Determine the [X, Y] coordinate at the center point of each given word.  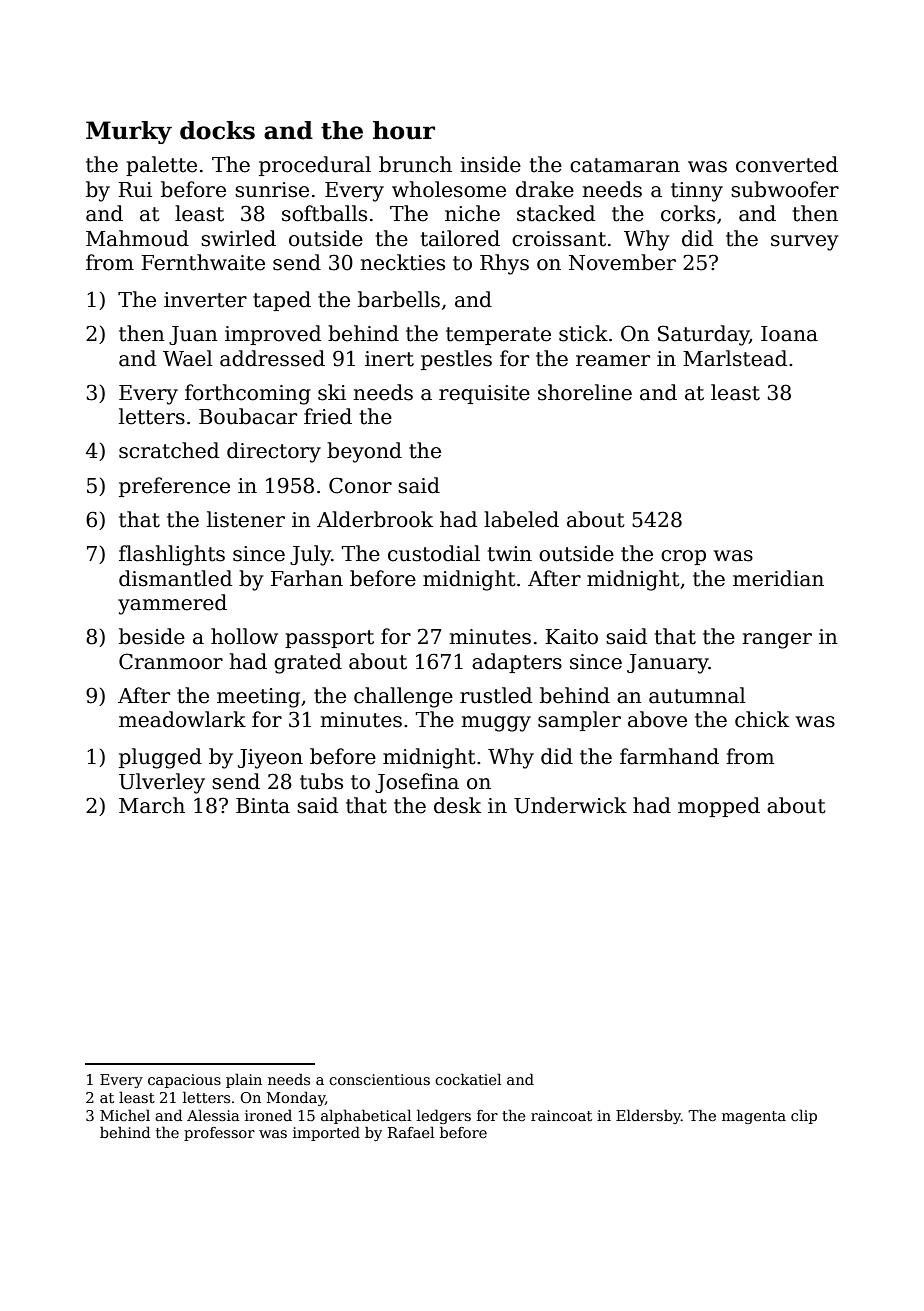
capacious [184, 1081]
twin [510, 554]
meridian [778, 578]
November [622, 262]
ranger [777, 641]
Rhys [504, 264]
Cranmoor [171, 661]
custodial [434, 553]
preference [174, 487]
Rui [135, 190]
